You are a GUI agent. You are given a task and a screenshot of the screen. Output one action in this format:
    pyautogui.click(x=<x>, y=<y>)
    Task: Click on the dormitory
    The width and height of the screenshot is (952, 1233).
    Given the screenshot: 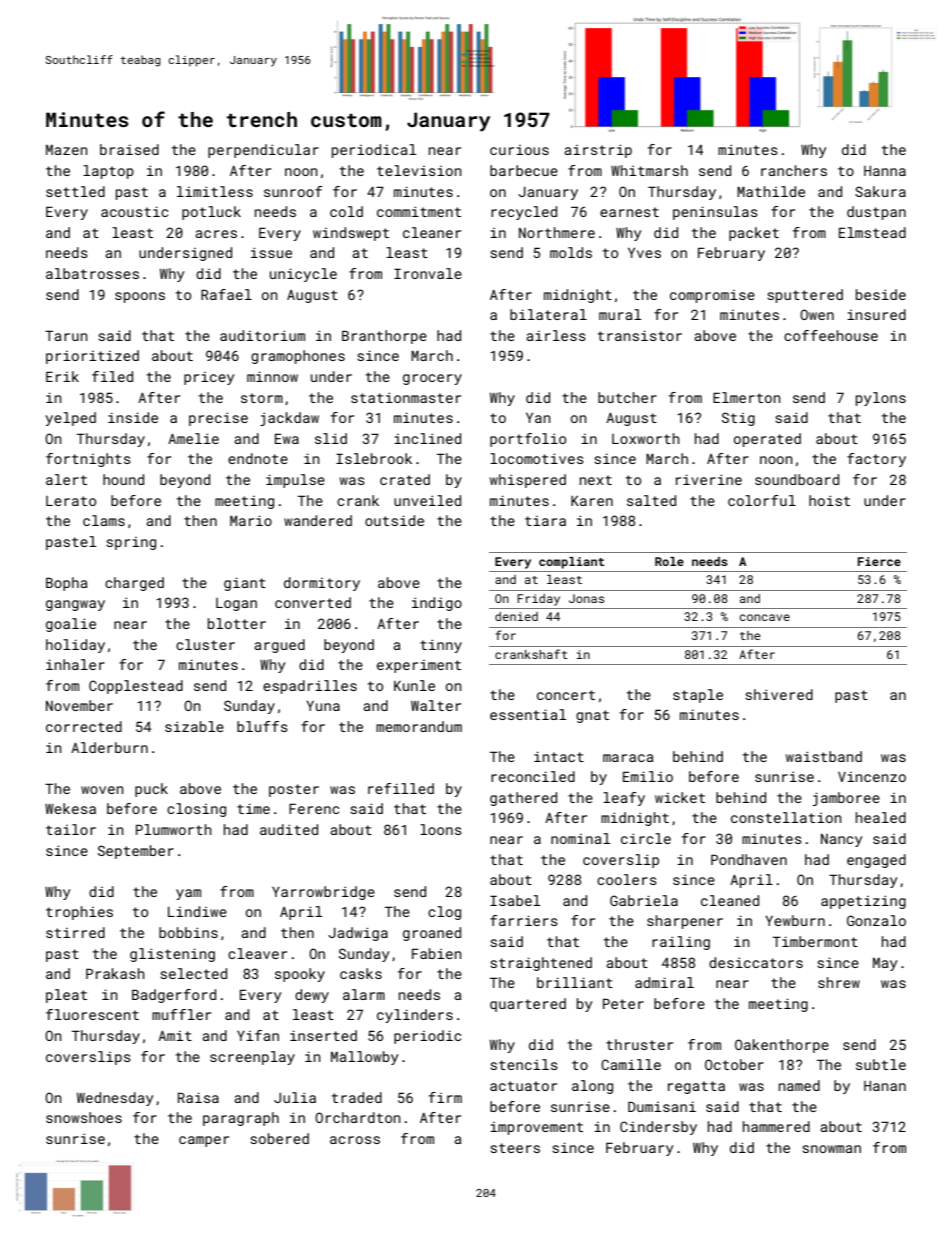 What is the action you would take?
    pyautogui.click(x=322, y=584)
